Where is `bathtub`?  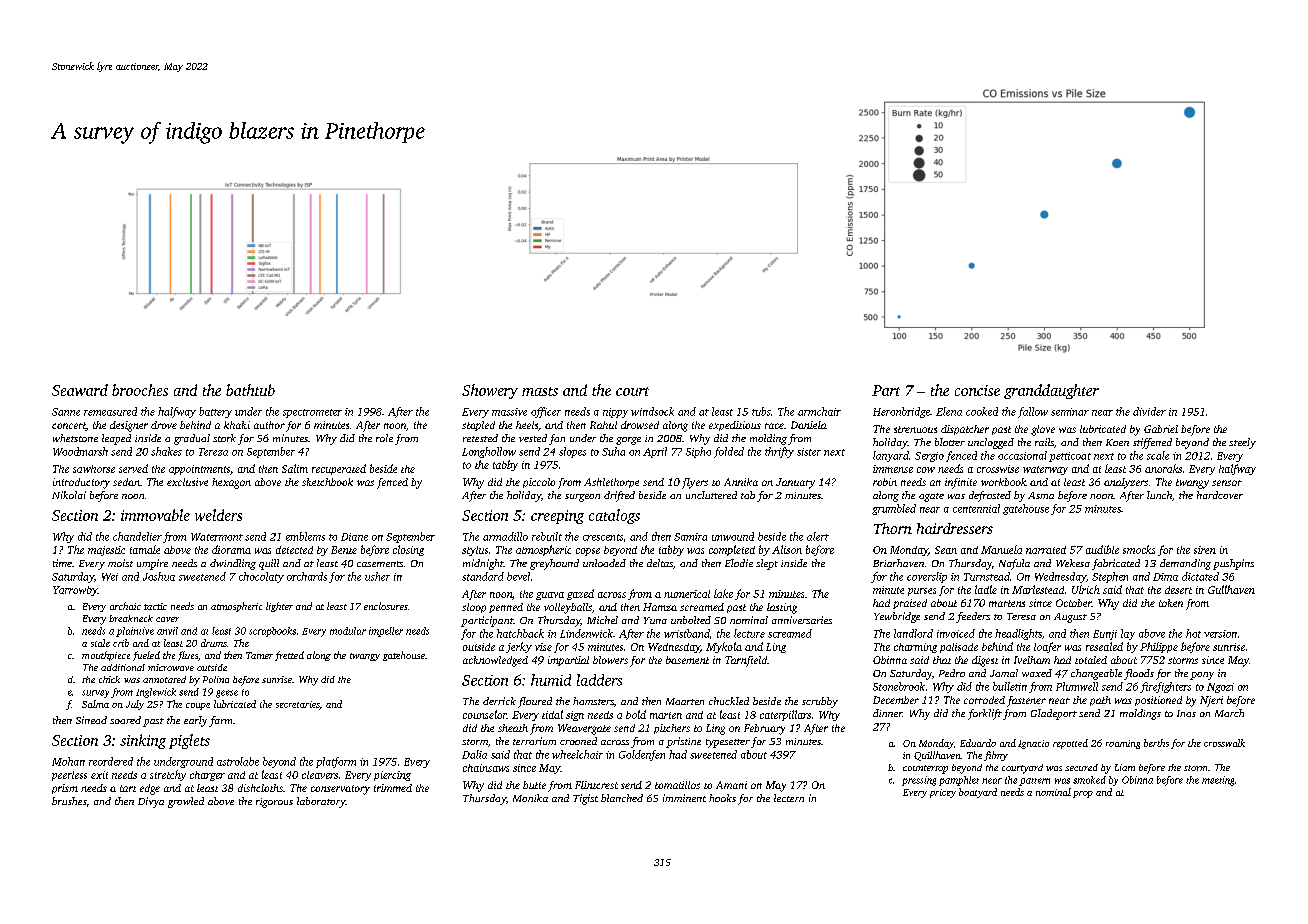
bathtub is located at coordinates (250, 390).
